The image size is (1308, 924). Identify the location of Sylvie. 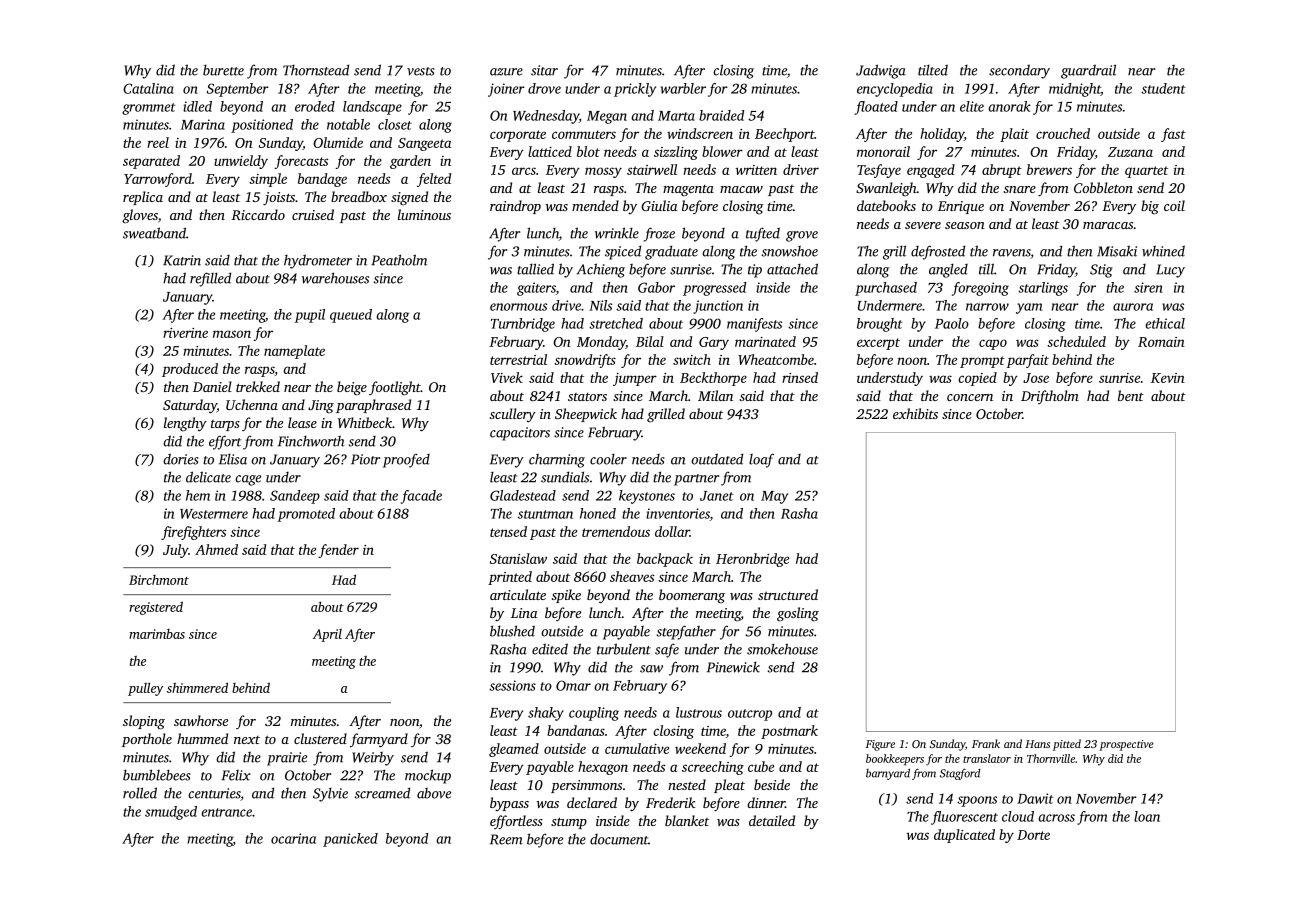
(330, 794).
